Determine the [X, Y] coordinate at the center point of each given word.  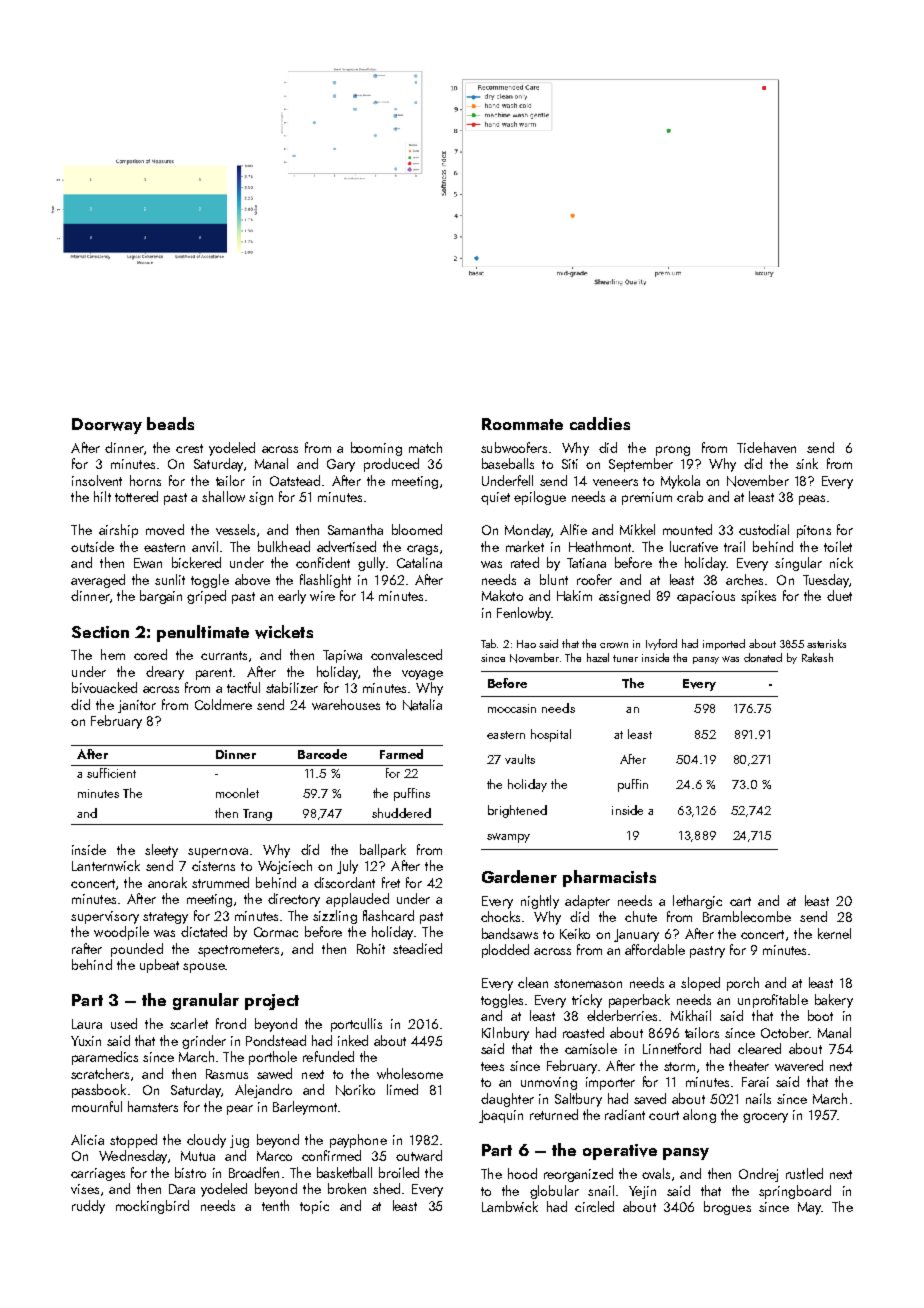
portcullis [356, 1025]
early [292, 597]
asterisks [826, 643]
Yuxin [86, 1041]
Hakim [574, 595]
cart [740, 901]
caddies [600, 423]
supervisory [105, 917]
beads [170, 423]
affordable [655, 949]
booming [376, 449]
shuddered [401, 813]
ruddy [88, 1207]
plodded [505, 951]
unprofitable [773, 1001]
